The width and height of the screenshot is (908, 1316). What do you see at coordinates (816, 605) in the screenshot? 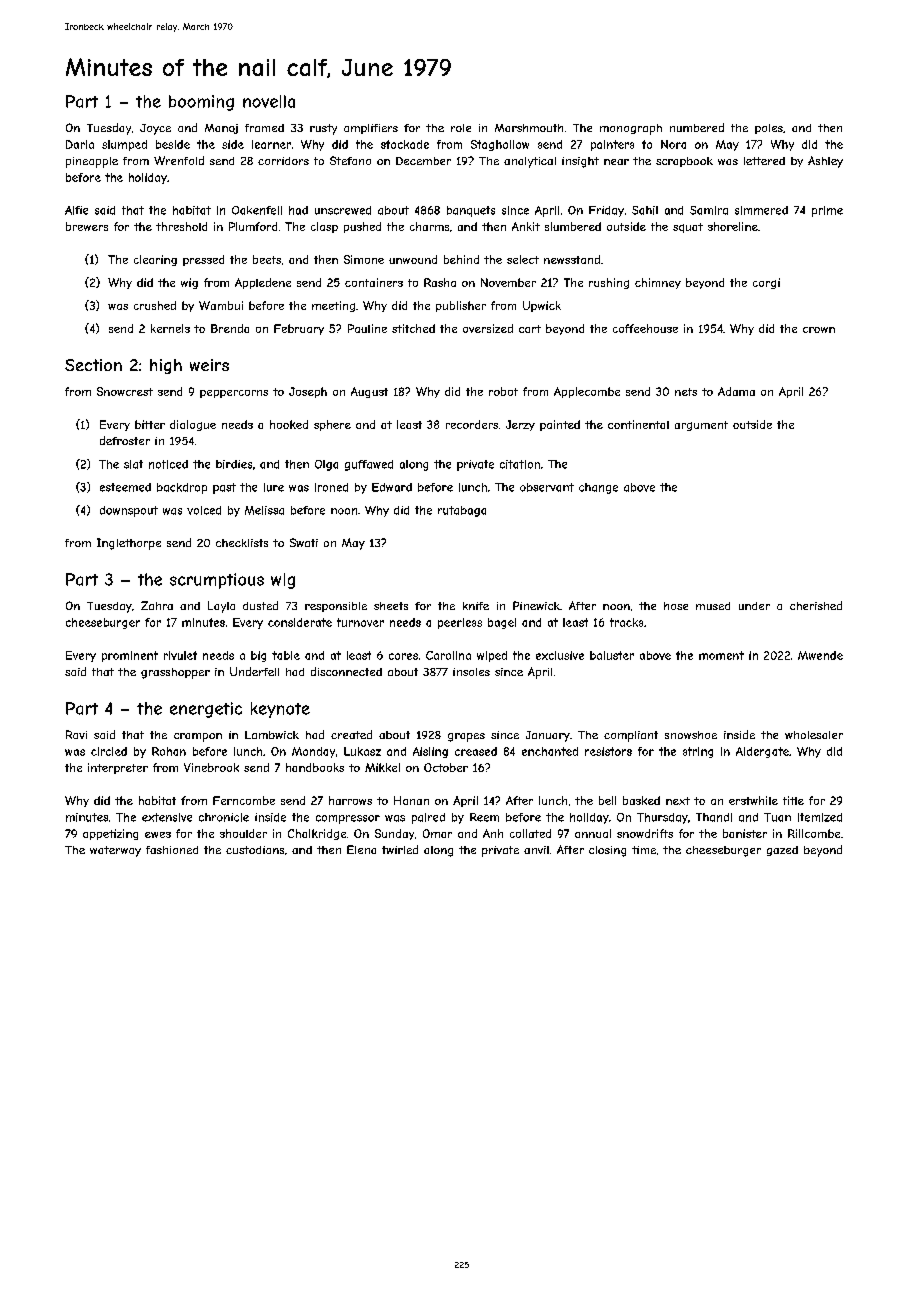
I see `cherished` at bounding box center [816, 605].
